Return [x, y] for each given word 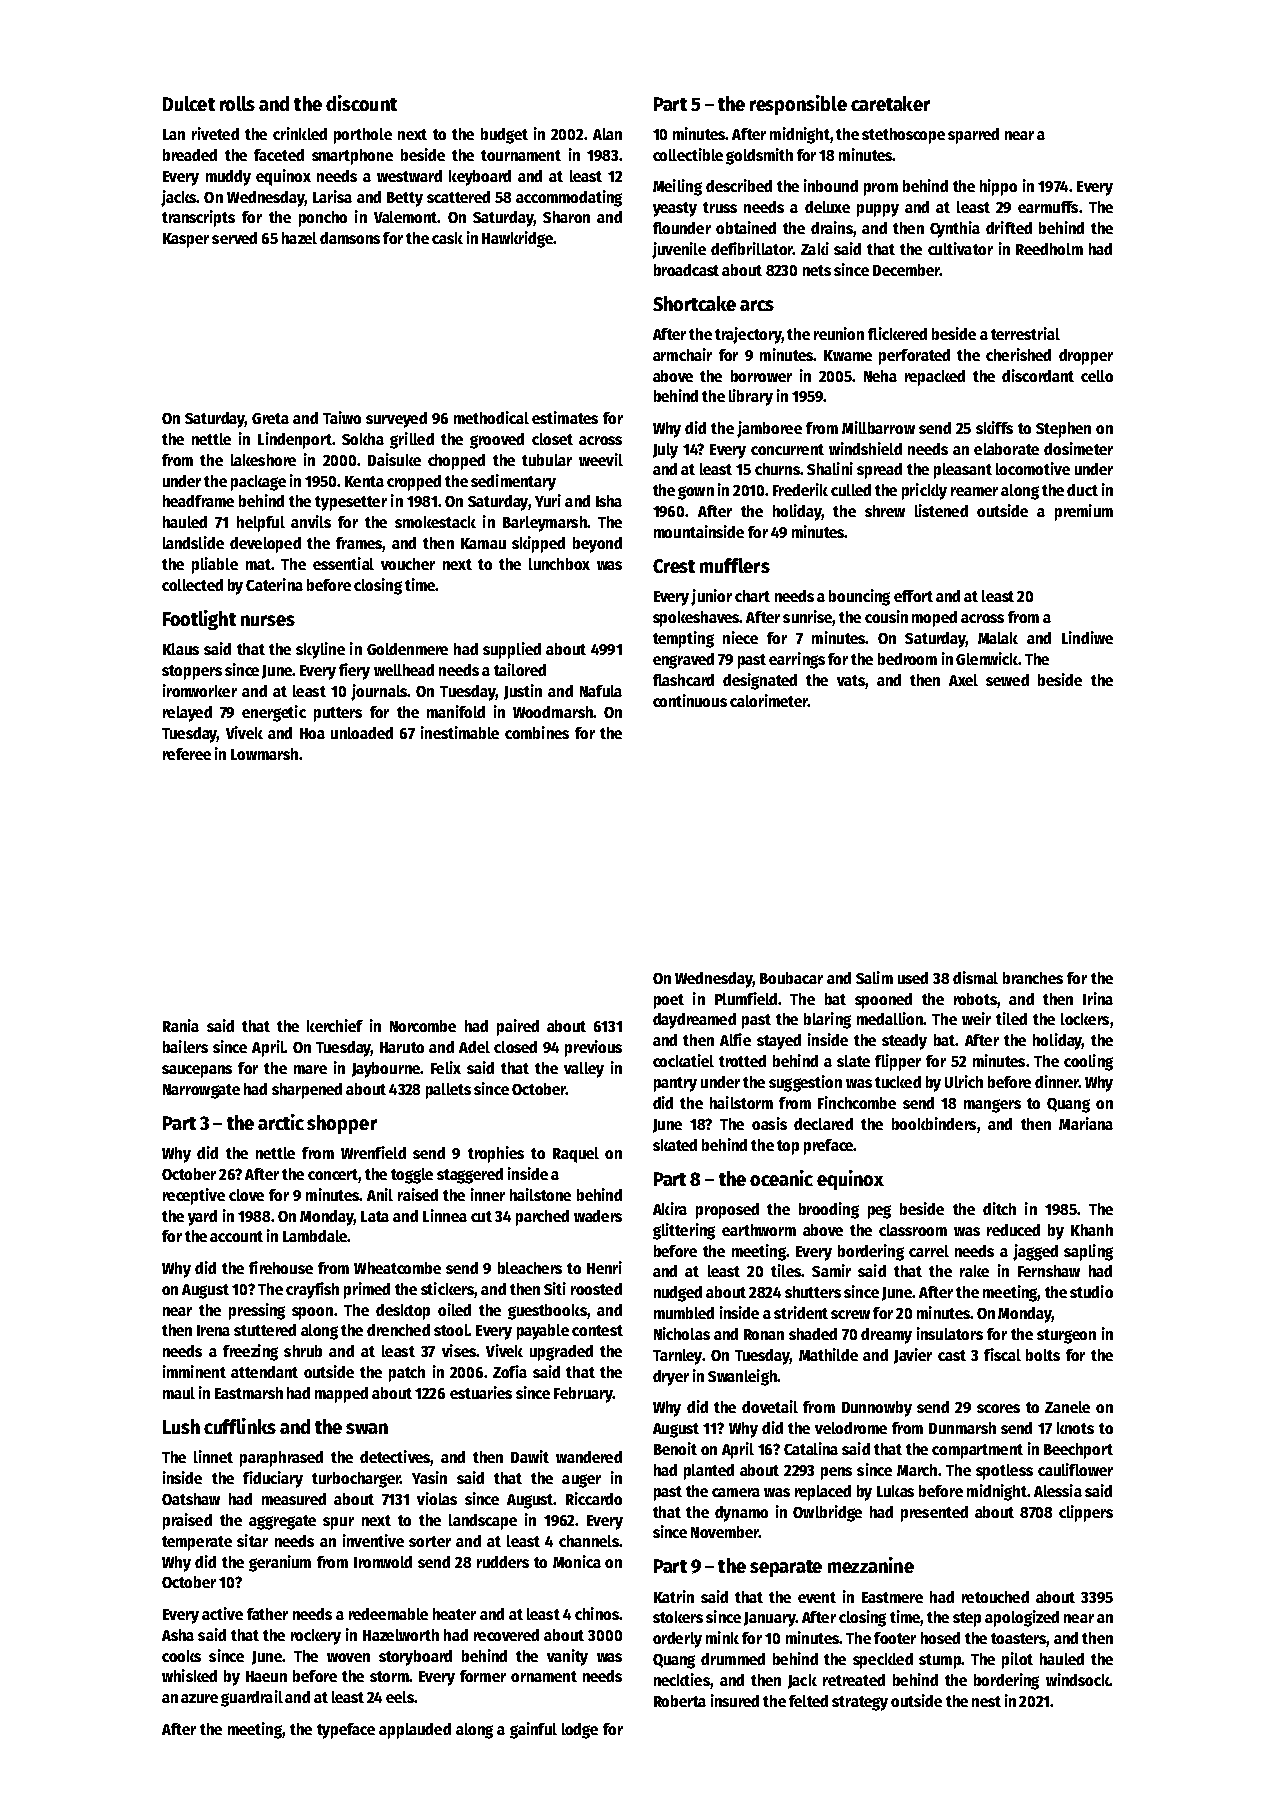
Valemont [405, 217]
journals [379, 692]
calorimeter [769, 700]
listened [941, 510]
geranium [280, 1563]
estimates [565, 417]
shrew [885, 511]
